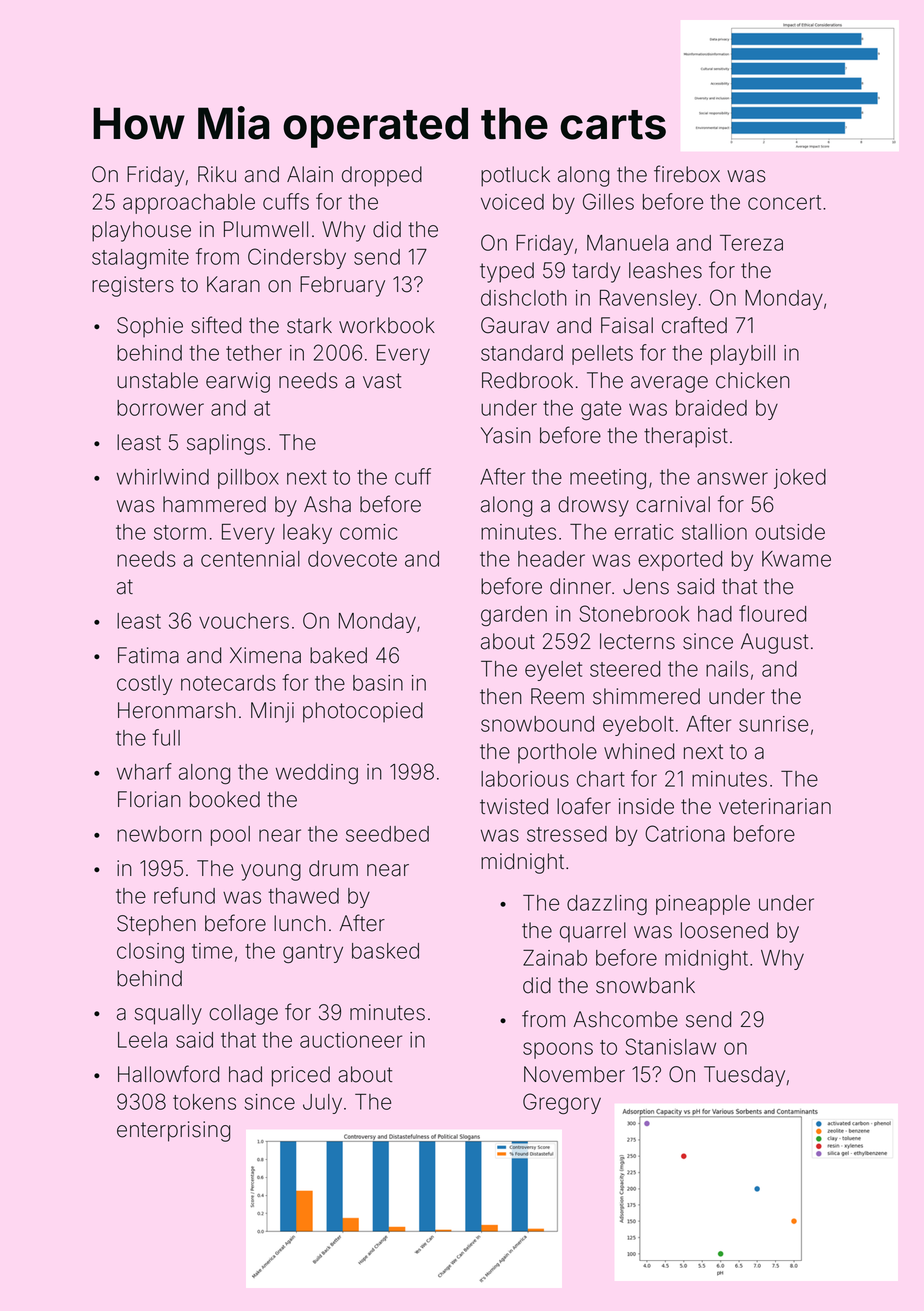 This screenshot has height=1311, width=924. Describe the element at coordinates (537, 724) in the screenshot. I see `snowbound` at that location.
